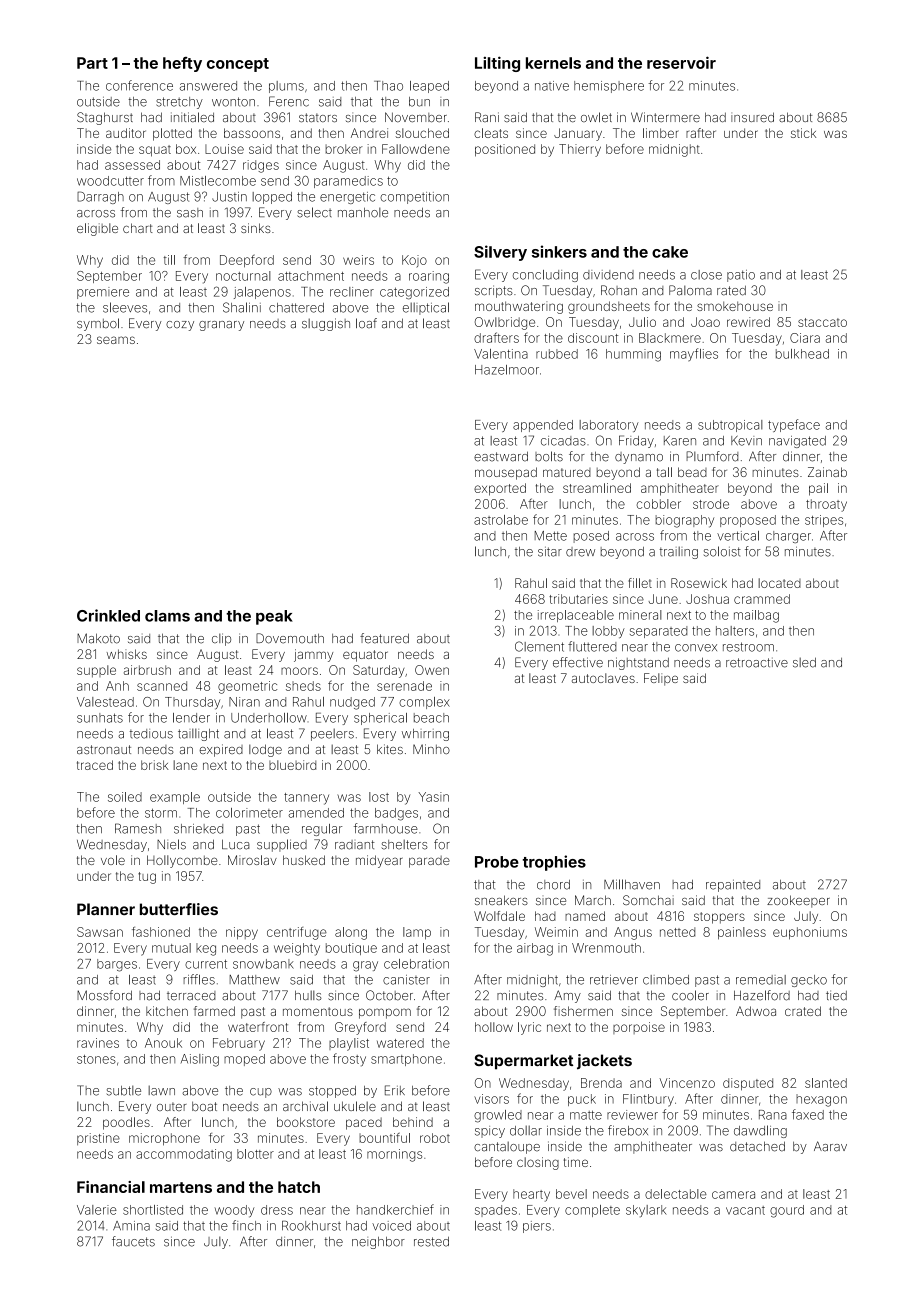  I want to click on soloist, so click(722, 551).
